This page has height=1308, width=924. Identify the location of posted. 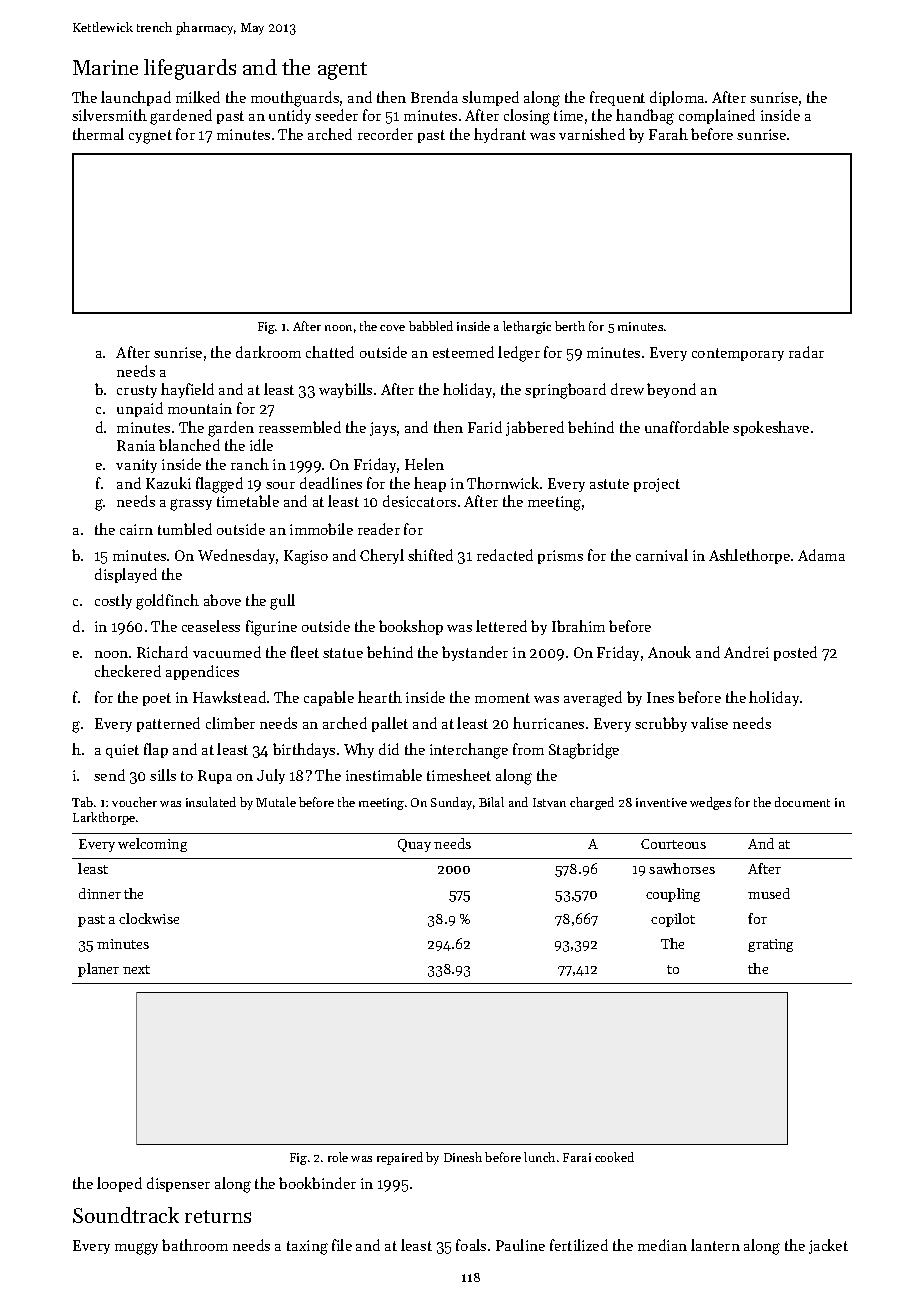
(795, 653).
